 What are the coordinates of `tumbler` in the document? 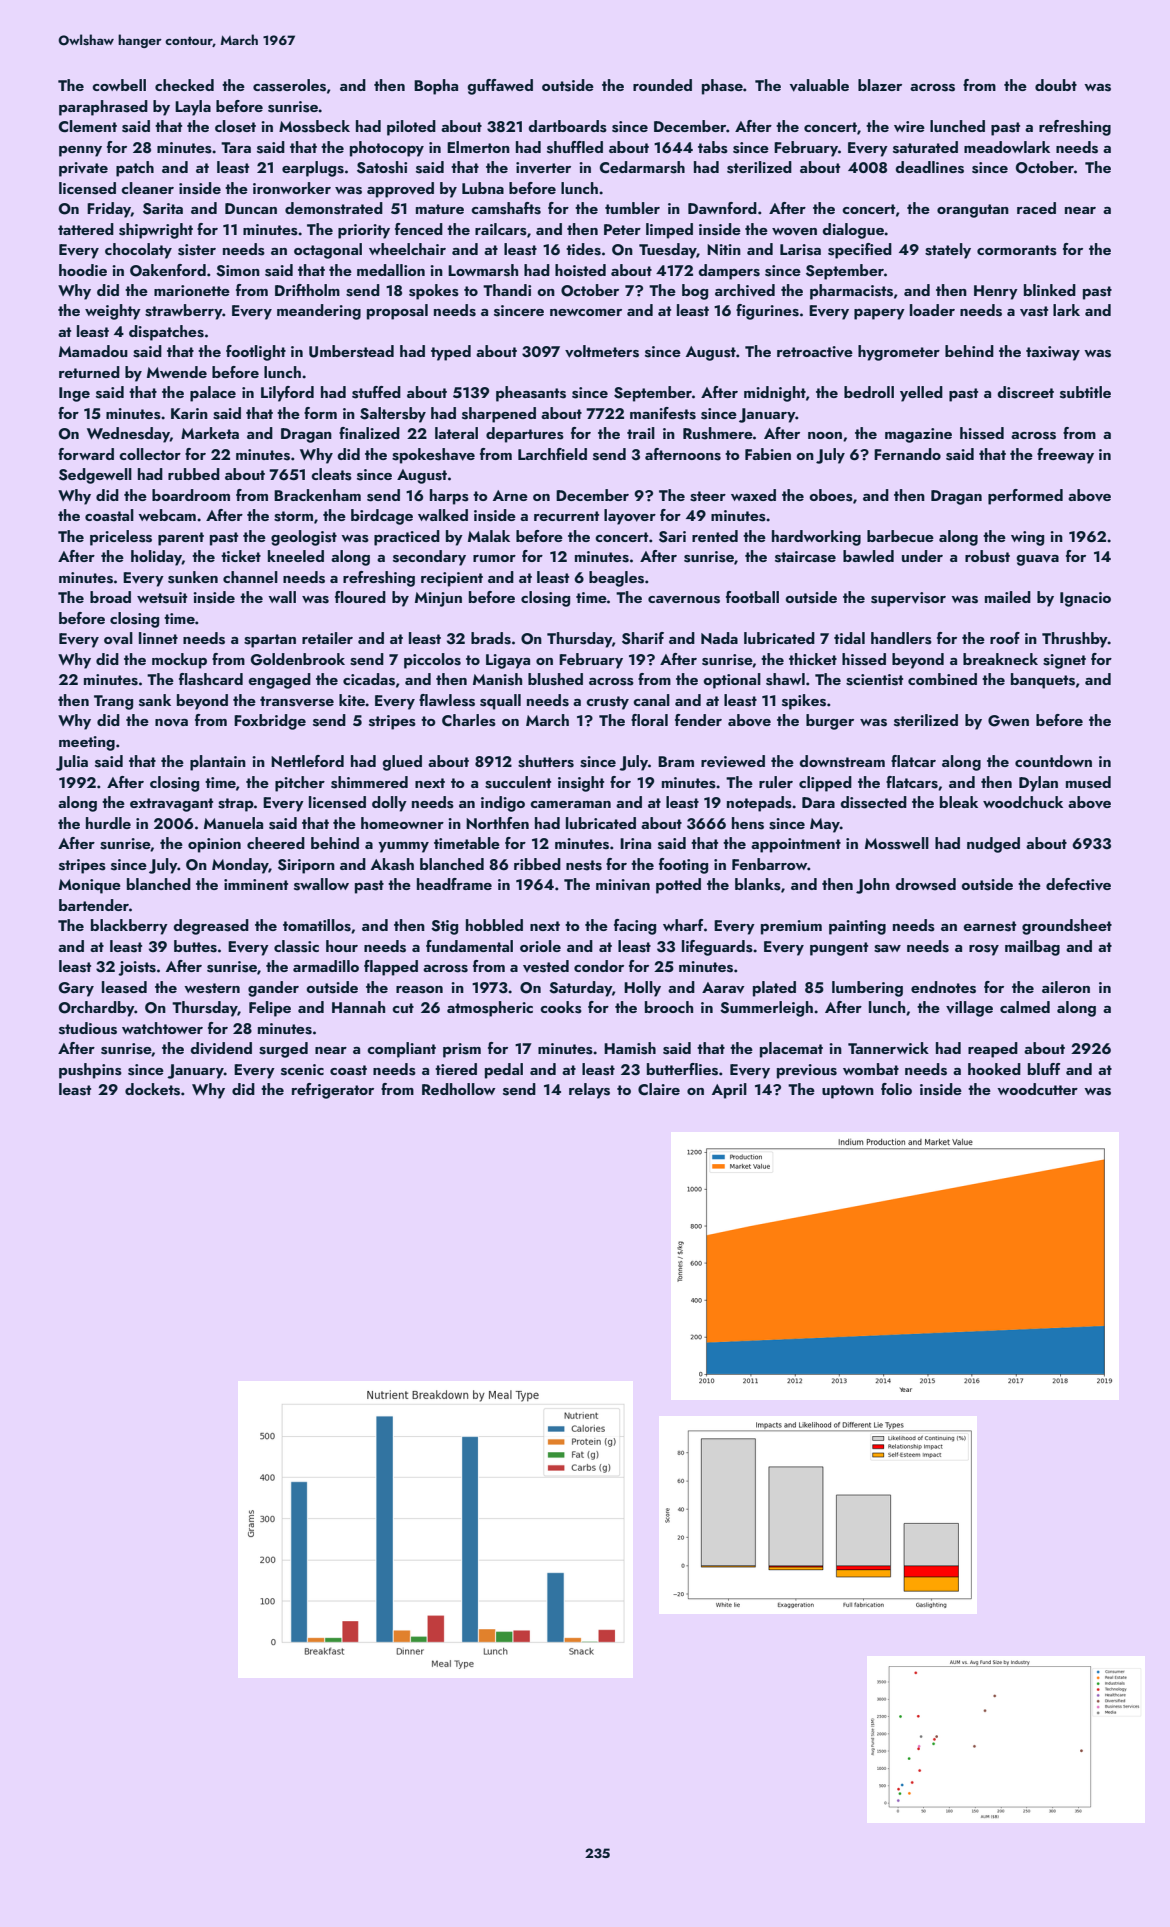 It's located at (632, 208).
